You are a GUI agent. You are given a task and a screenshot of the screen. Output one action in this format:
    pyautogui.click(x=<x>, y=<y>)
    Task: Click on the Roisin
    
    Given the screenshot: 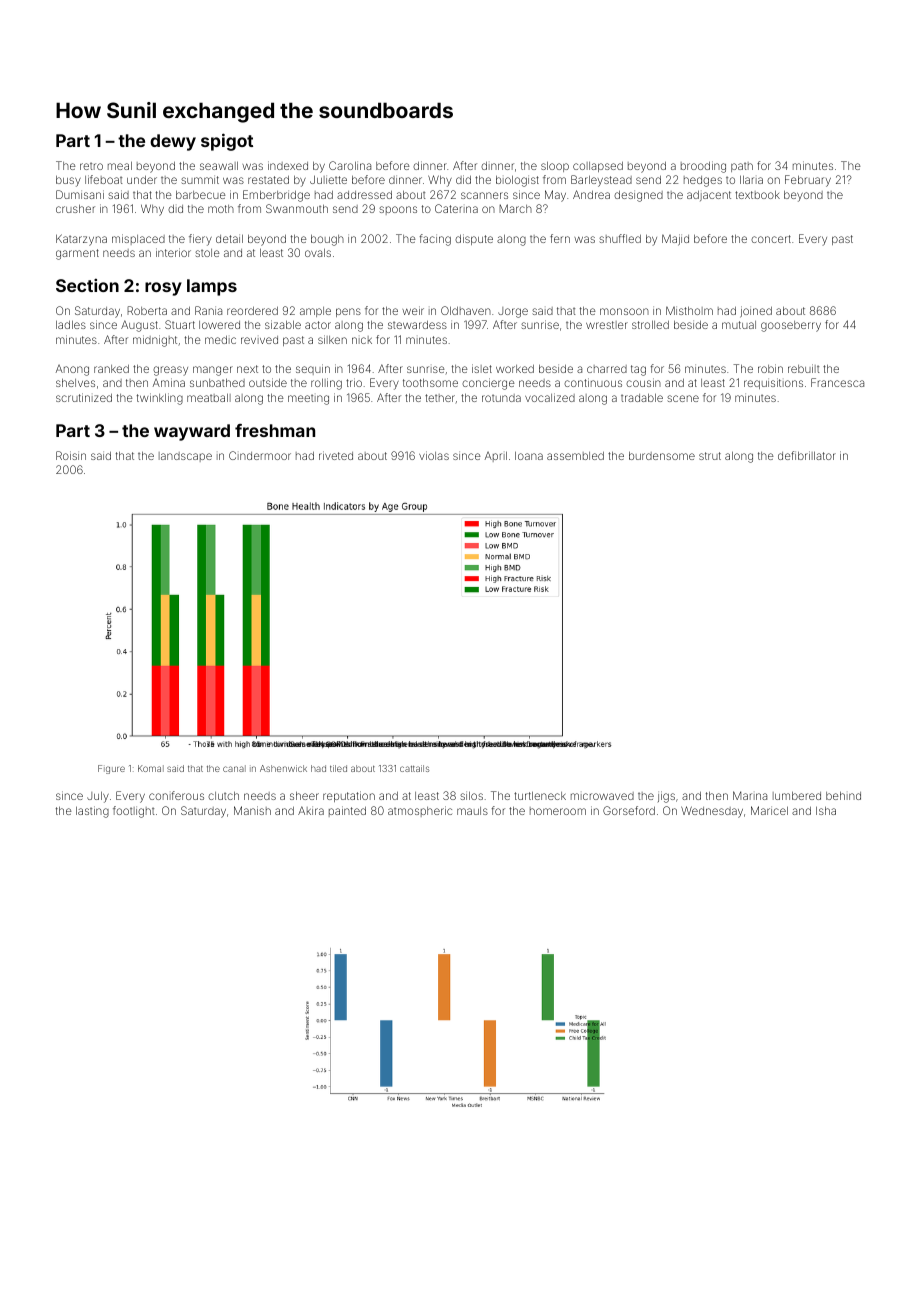 What is the action you would take?
    pyautogui.click(x=71, y=455)
